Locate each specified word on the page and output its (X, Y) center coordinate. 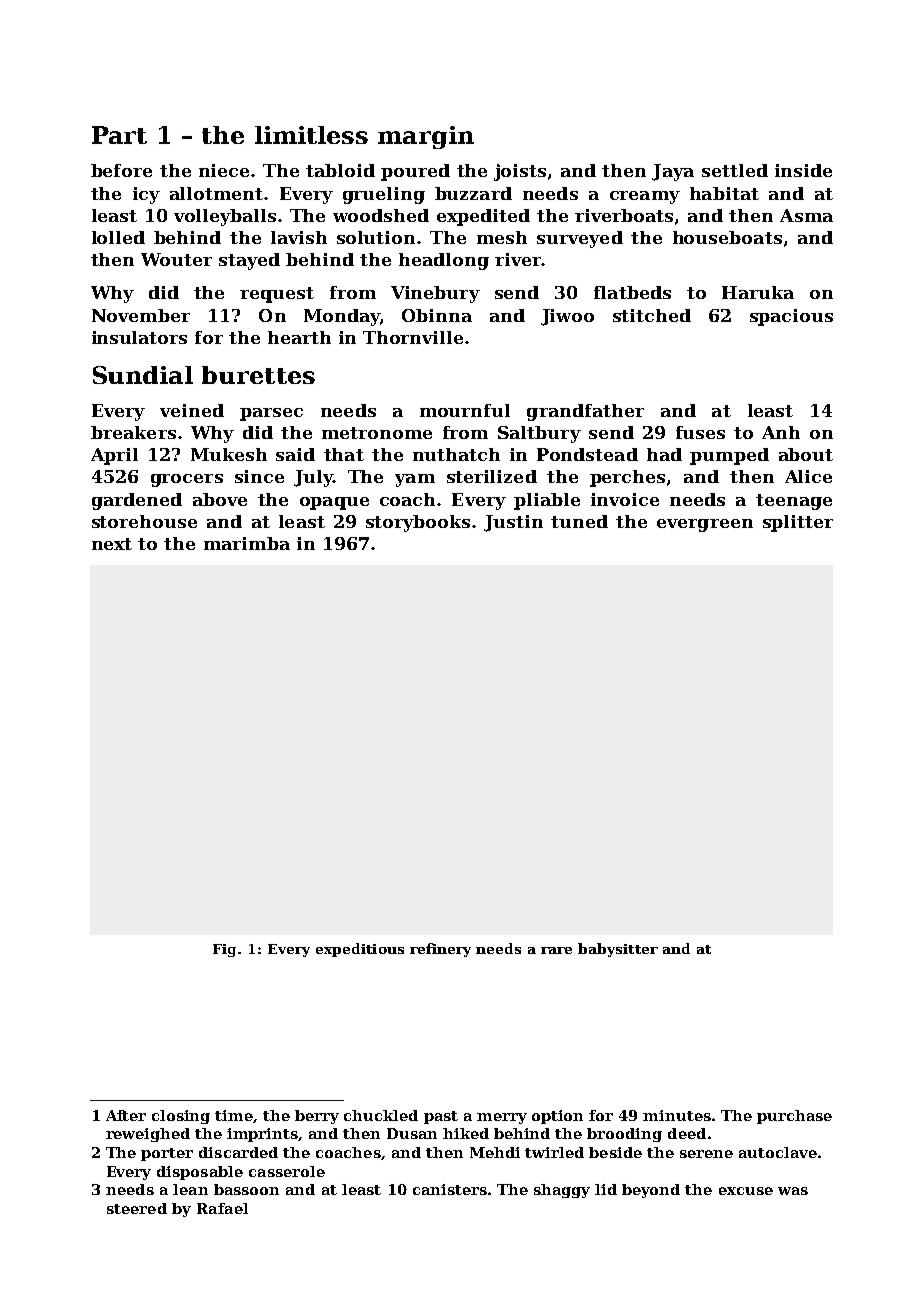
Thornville (413, 337)
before (121, 170)
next (112, 544)
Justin (513, 523)
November (141, 315)
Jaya (673, 172)
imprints (262, 1135)
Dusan (412, 1133)
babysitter (618, 950)
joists (520, 172)
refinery (440, 950)
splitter (798, 523)
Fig (224, 950)
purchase (794, 1117)
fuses (700, 432)
